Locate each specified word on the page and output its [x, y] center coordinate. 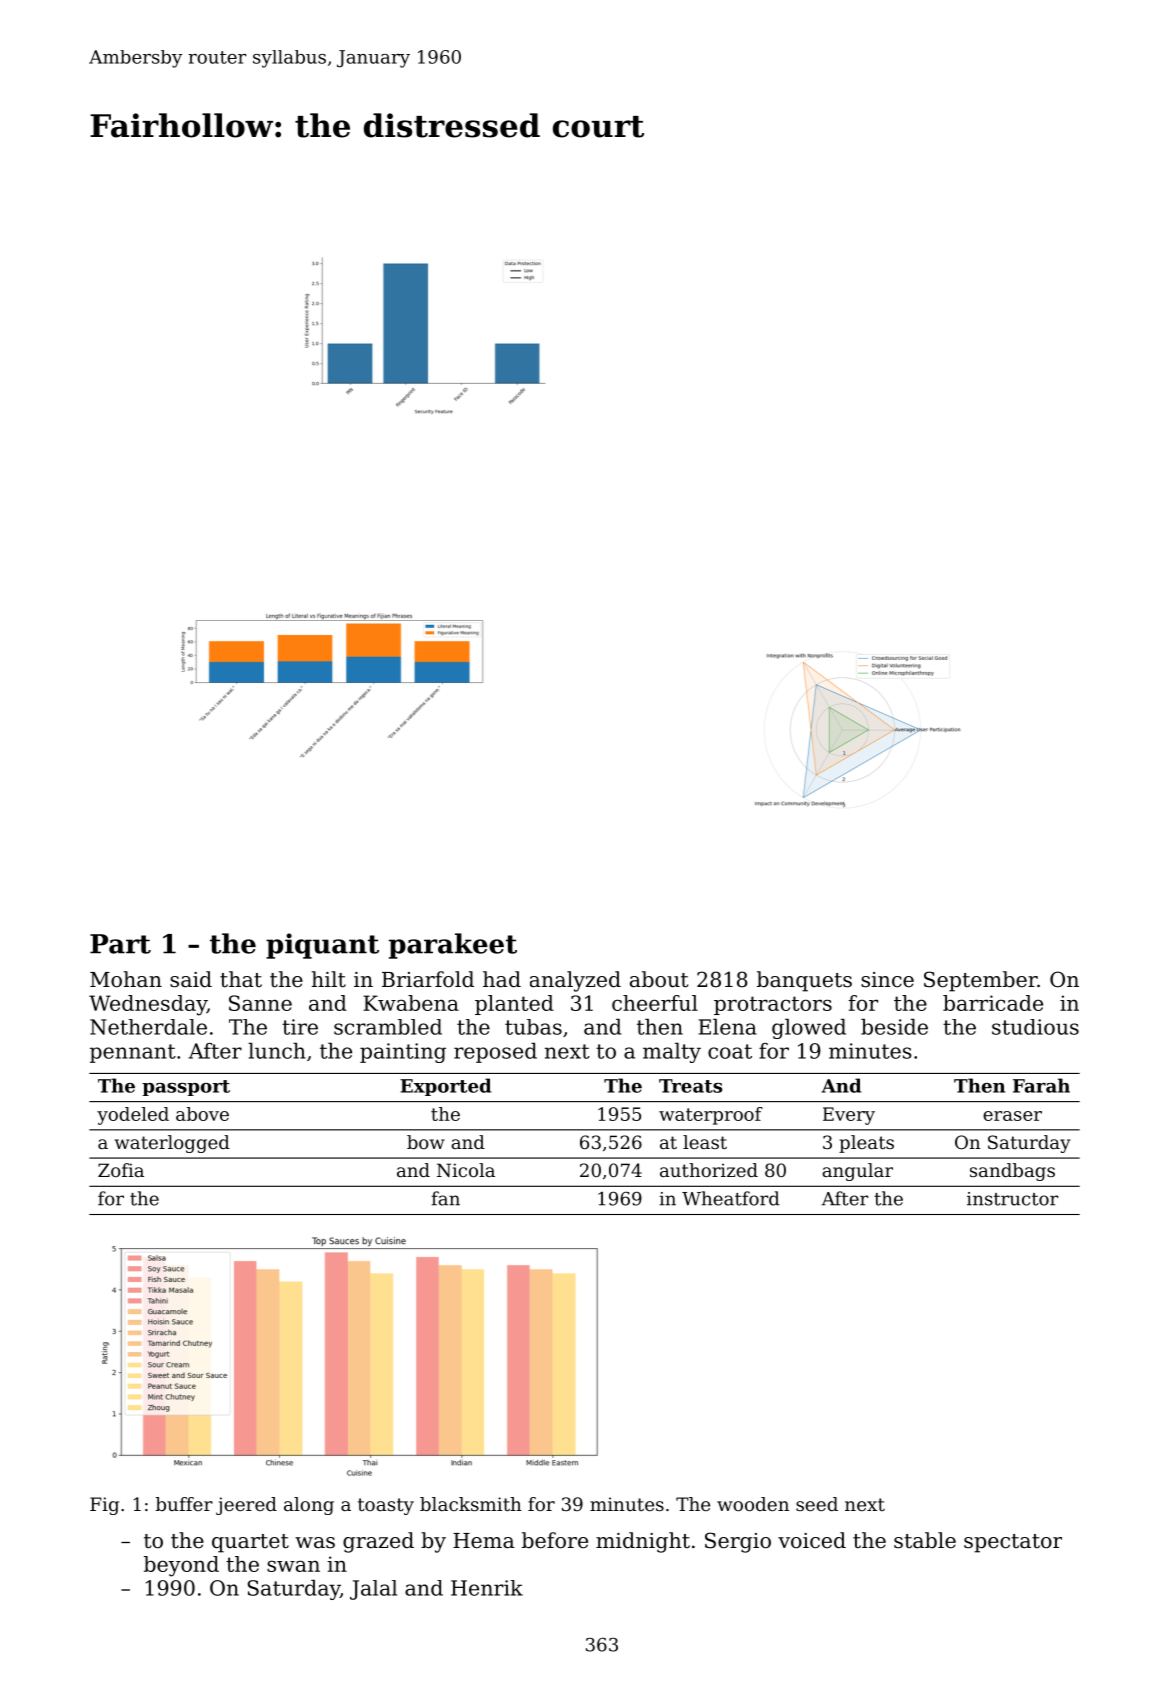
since [887, 980]
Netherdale [148, 1027]
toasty [386, 1506]
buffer [184, 1504]
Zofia [121, 1170]
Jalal [373, 1590]
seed [817, 1504]
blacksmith [471, 1504]
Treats [690, 1086]
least [705, 1142]
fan [445, 1198]
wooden [753, 1504]
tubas [533, 1027]
